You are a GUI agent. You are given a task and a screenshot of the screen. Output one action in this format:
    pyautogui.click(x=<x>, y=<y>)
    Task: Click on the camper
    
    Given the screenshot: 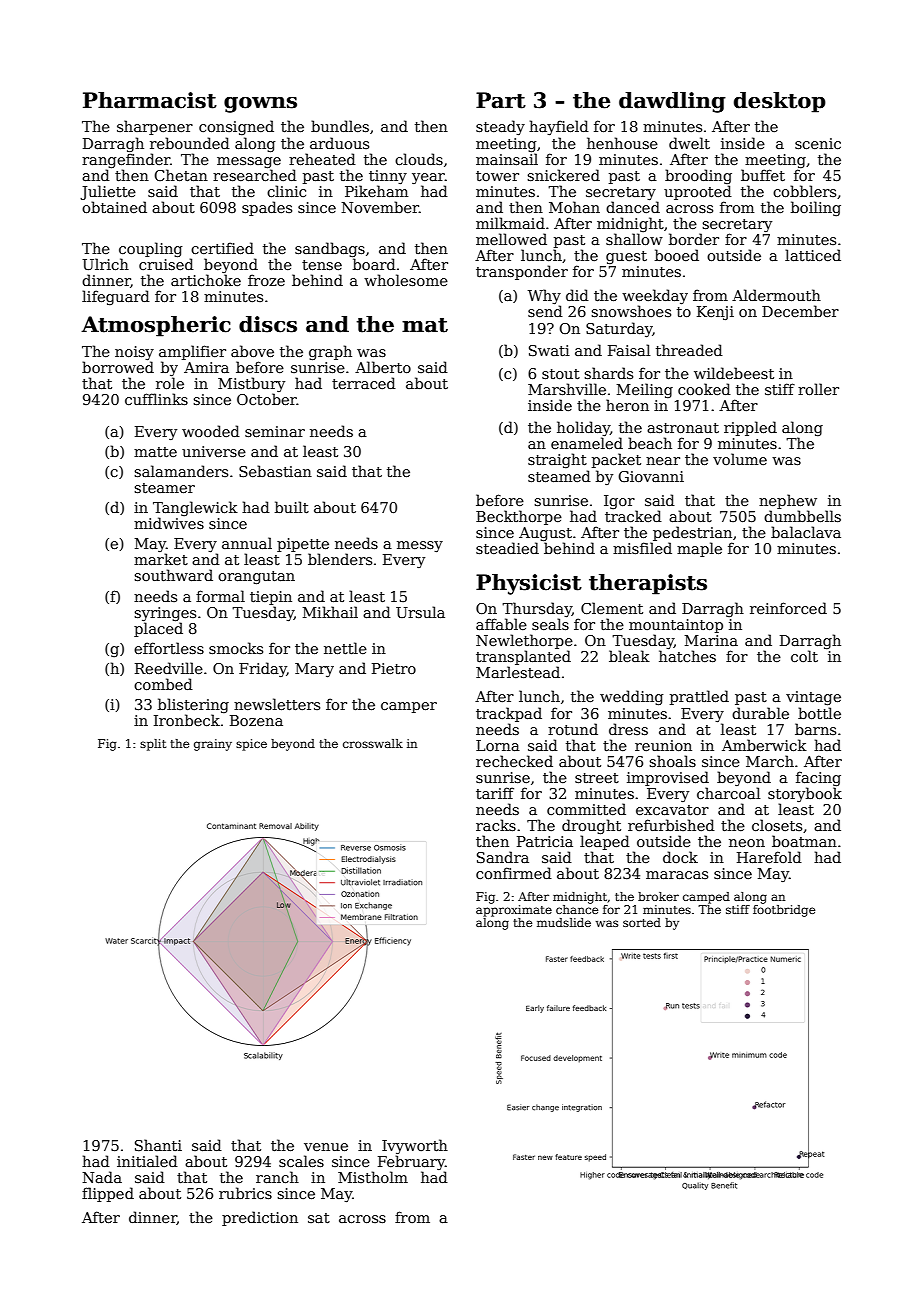 What is the action you would take?
    pyautogui.click(x=409, y=707)
